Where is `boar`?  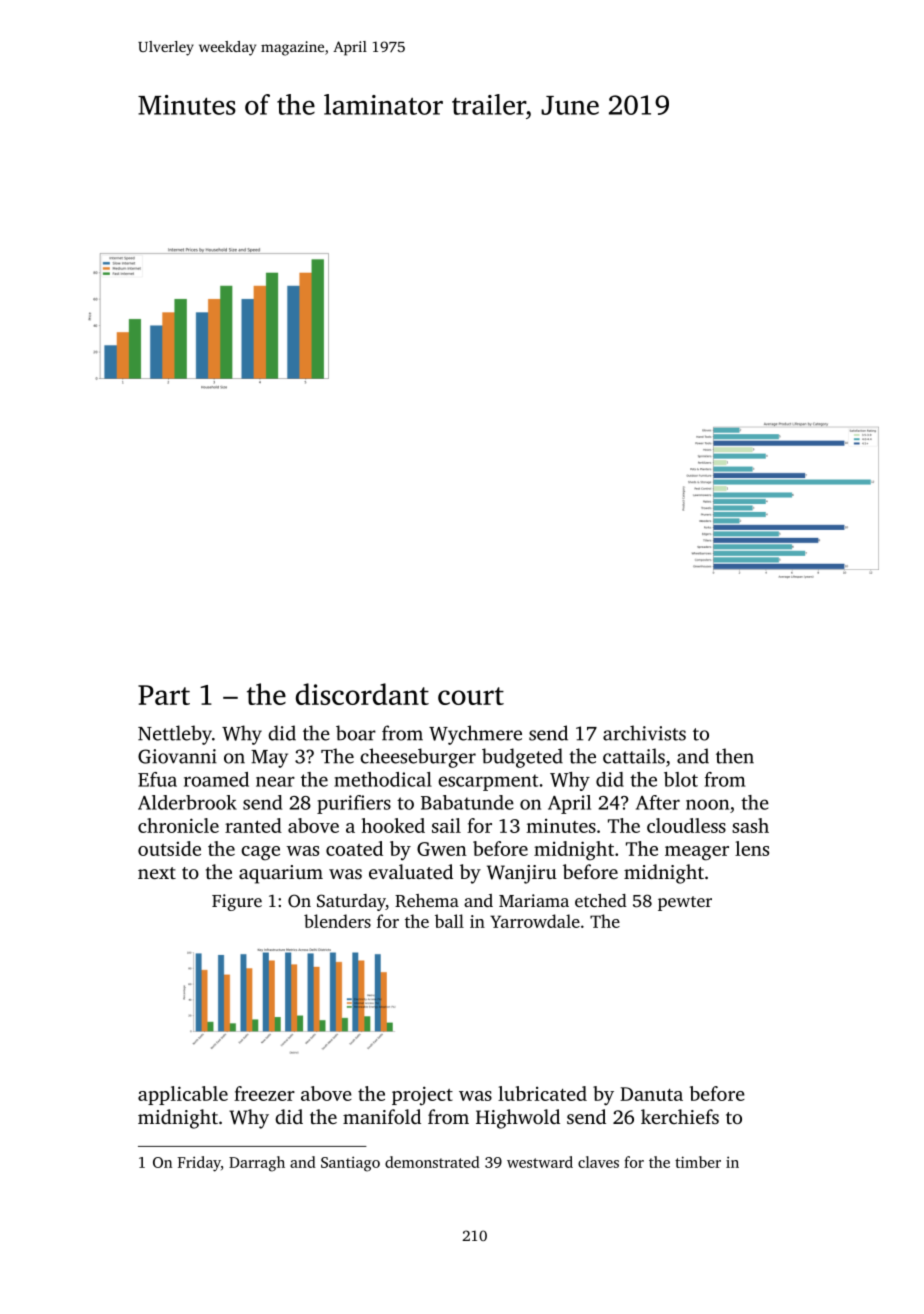
boar is located at coordinates (356, 733).
